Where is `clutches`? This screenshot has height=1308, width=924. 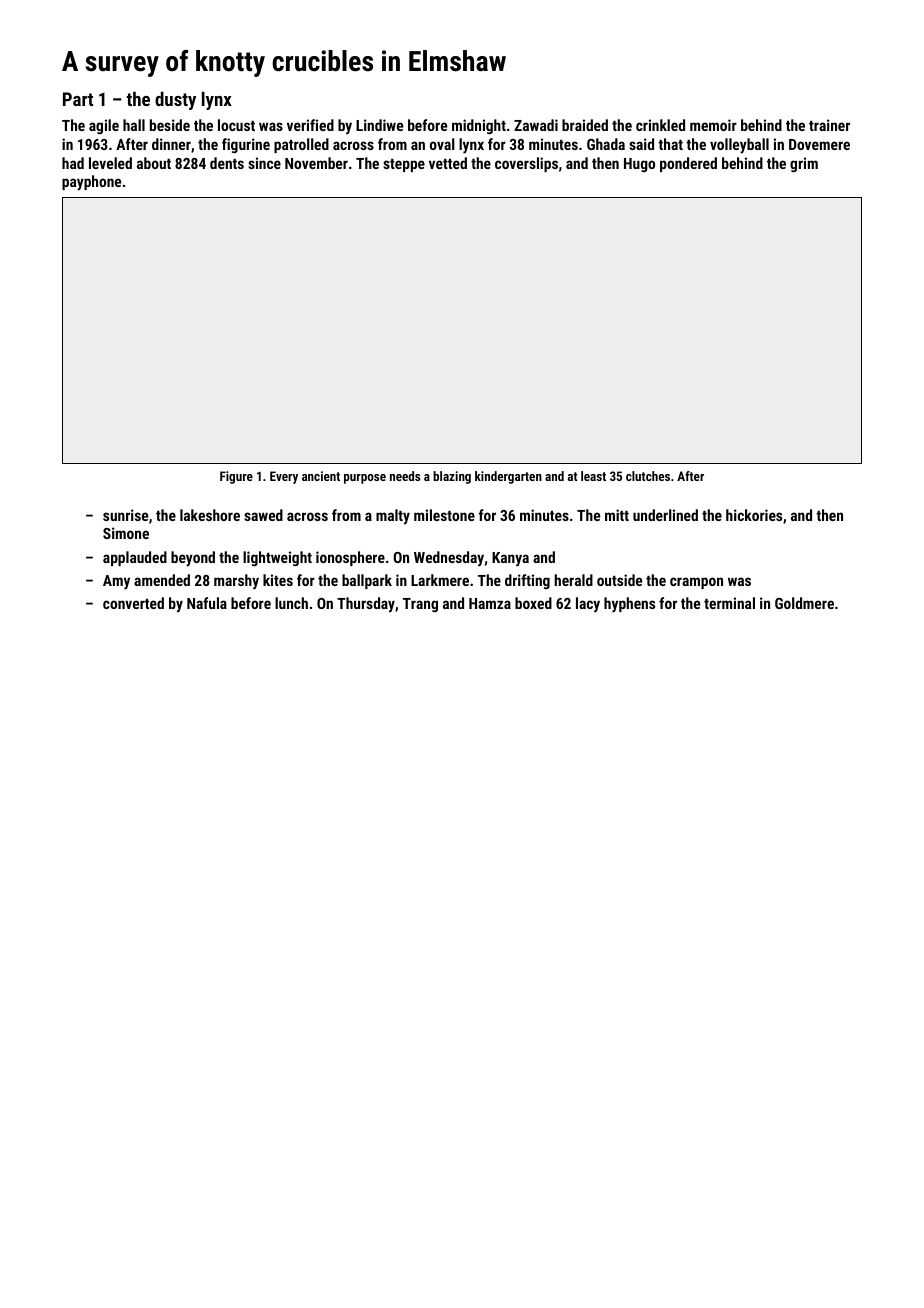
clutches is located at coordinates (648, 476).
